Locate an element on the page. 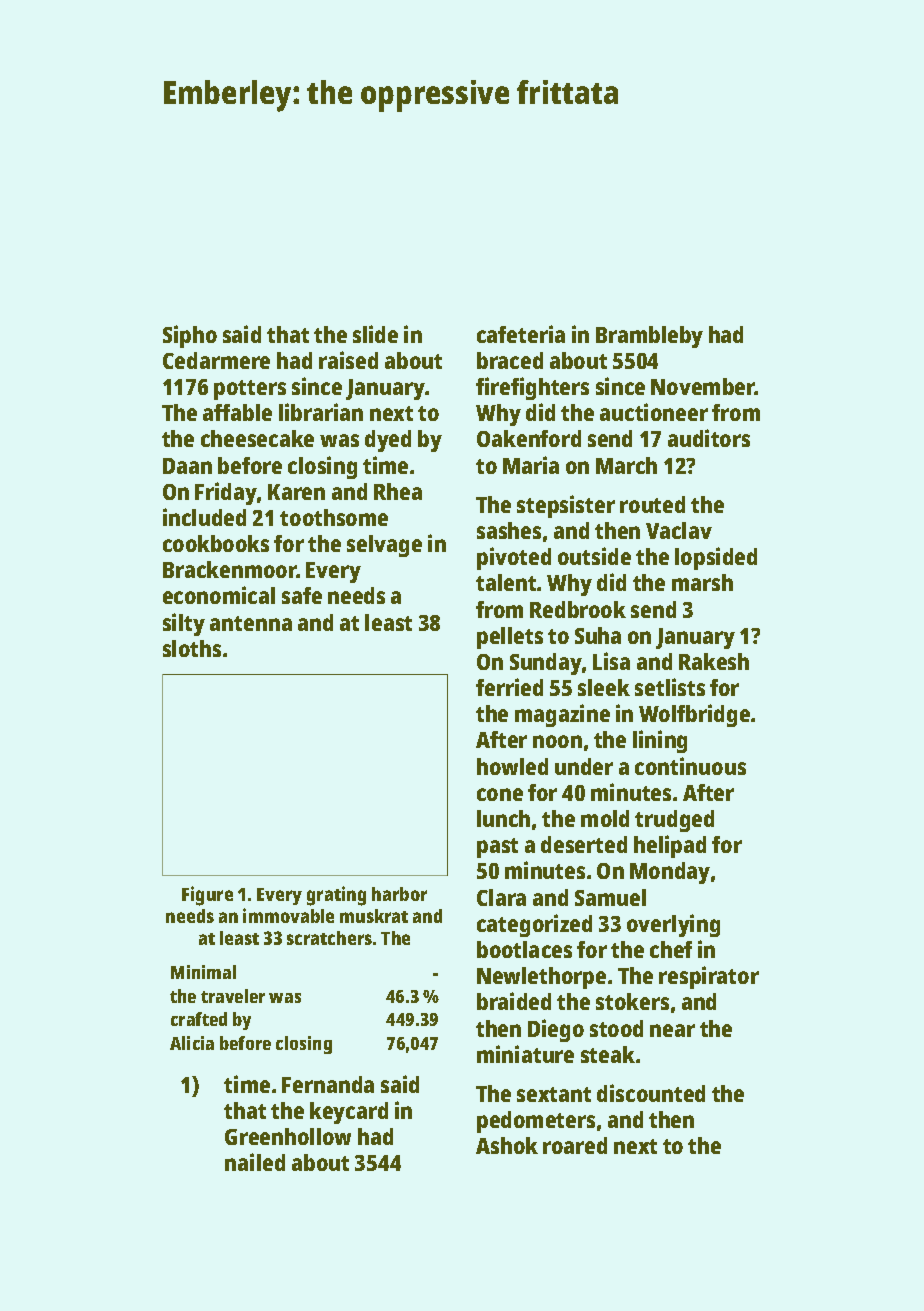 This image has height=1311, width=924. Rhea is located at coordinates (398, 491).
